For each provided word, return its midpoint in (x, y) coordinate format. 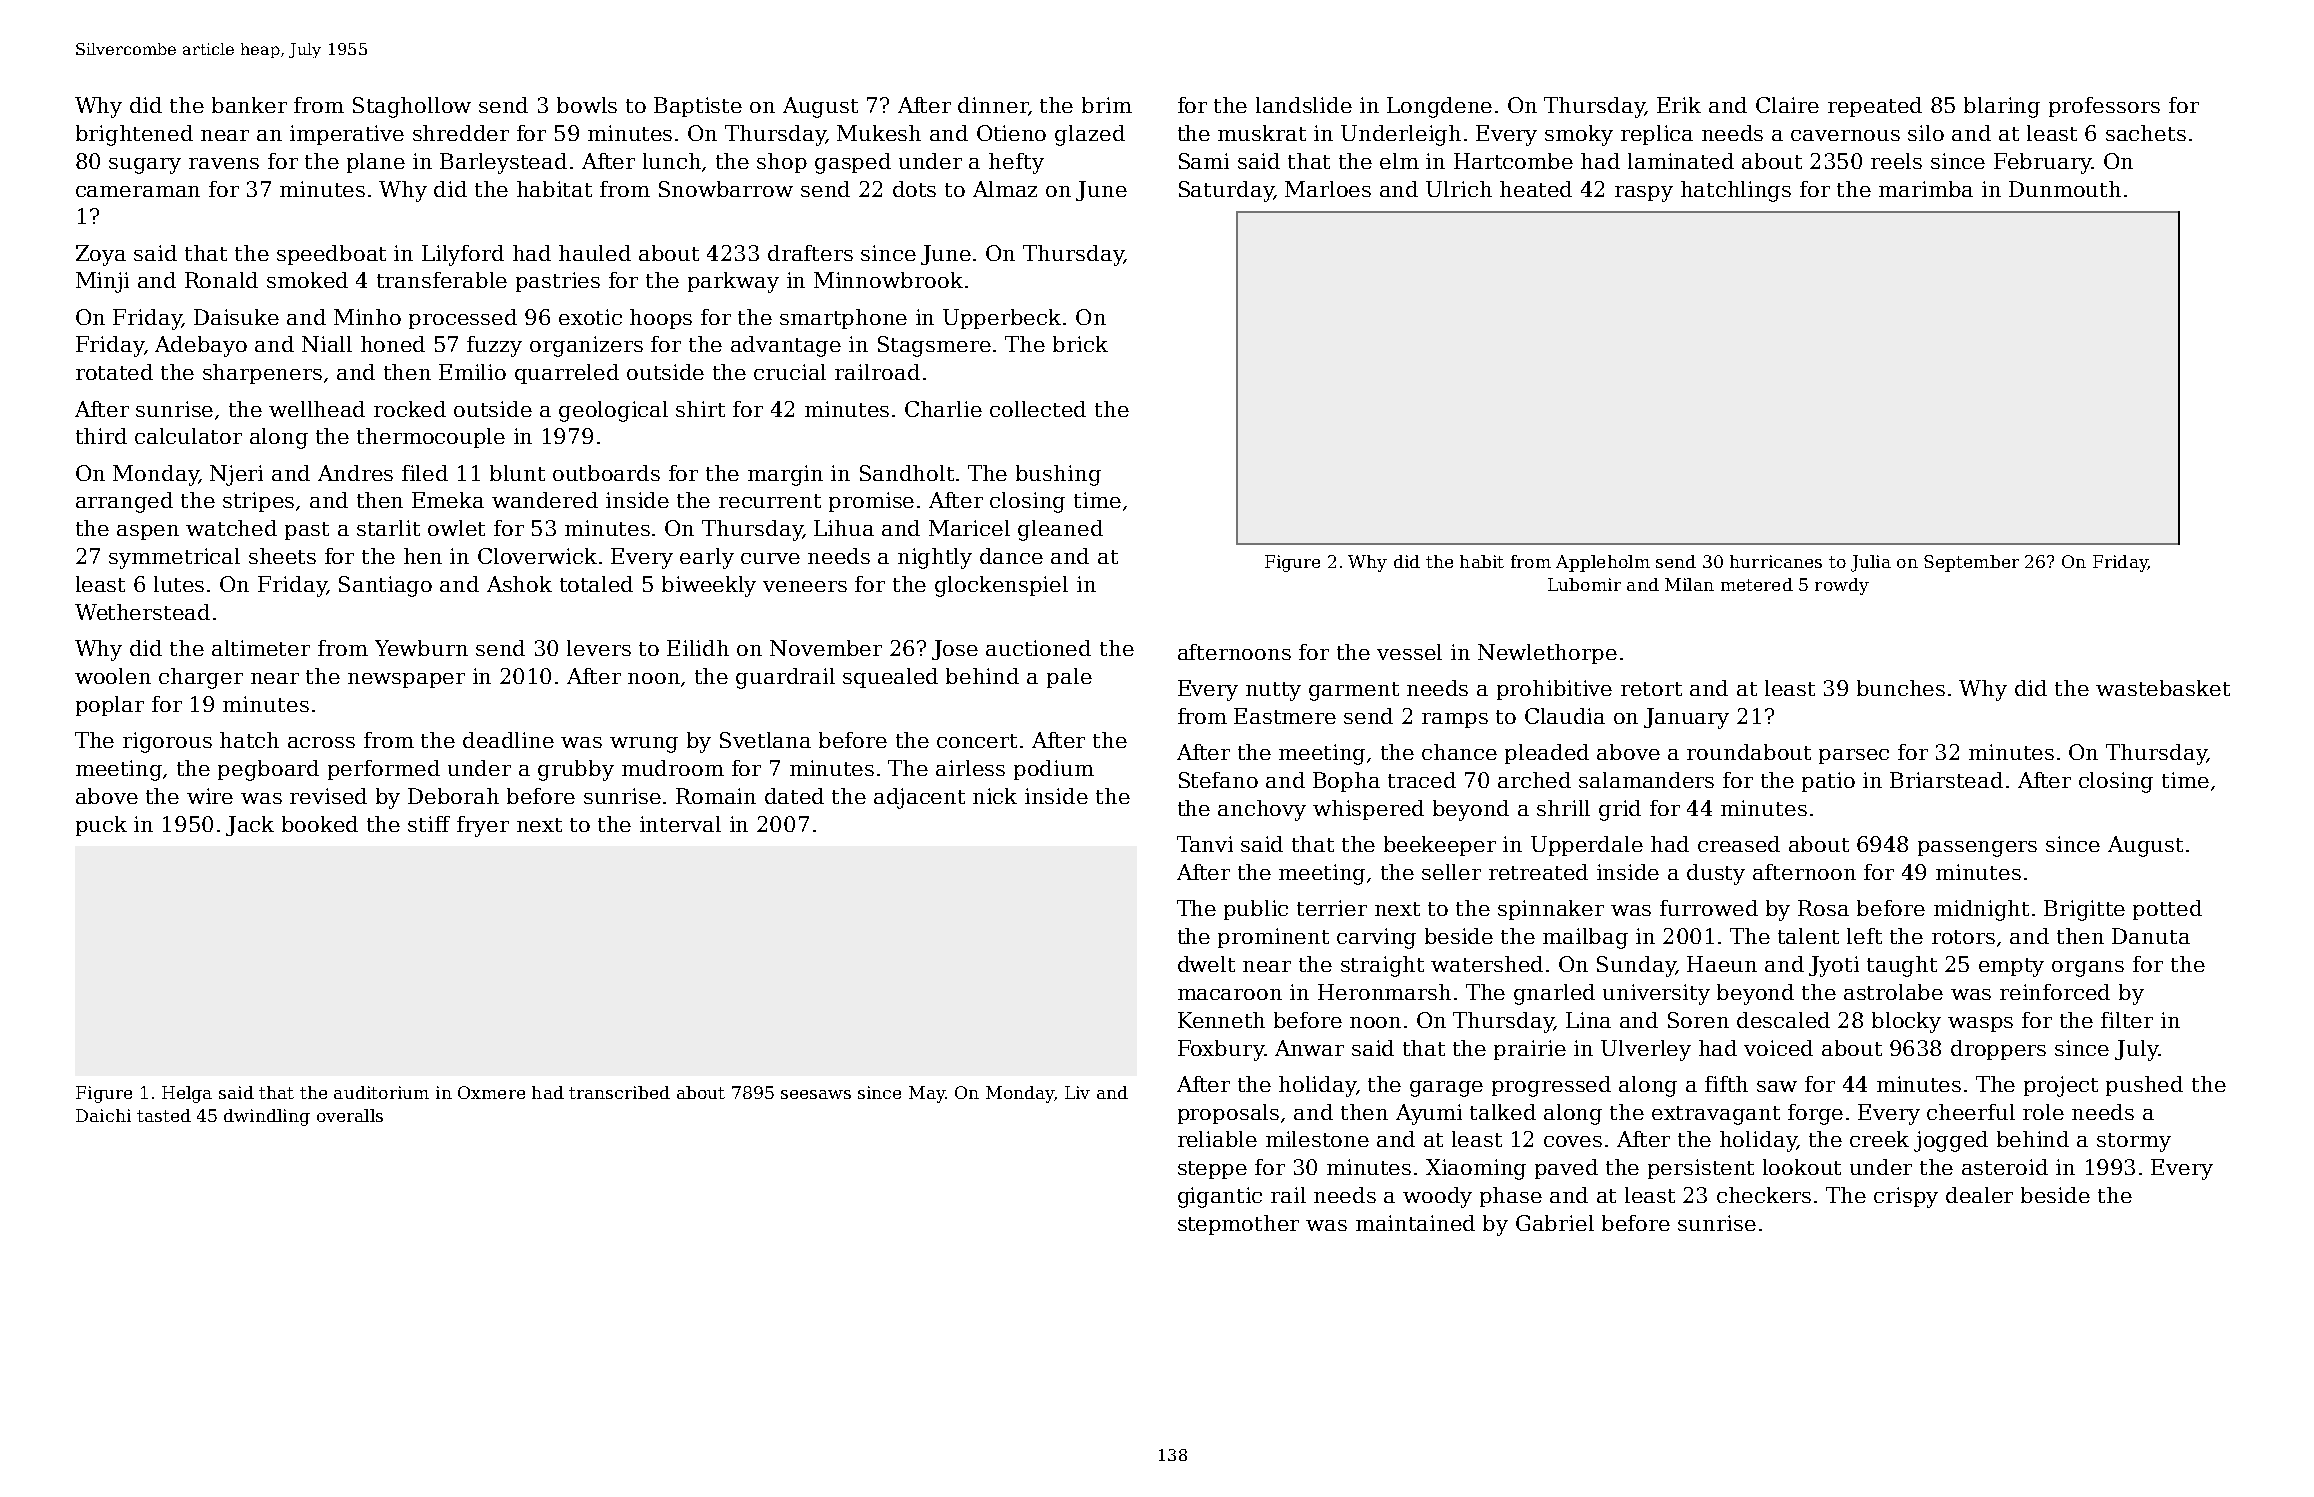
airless (970, 768)
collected (1038, 409)
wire (210, 796)
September (1971, 563)
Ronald (221, 280)
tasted (164, 1115)
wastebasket (2163, 688)
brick (1080, 344)
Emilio (472, 372)
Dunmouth (2065, 189)
